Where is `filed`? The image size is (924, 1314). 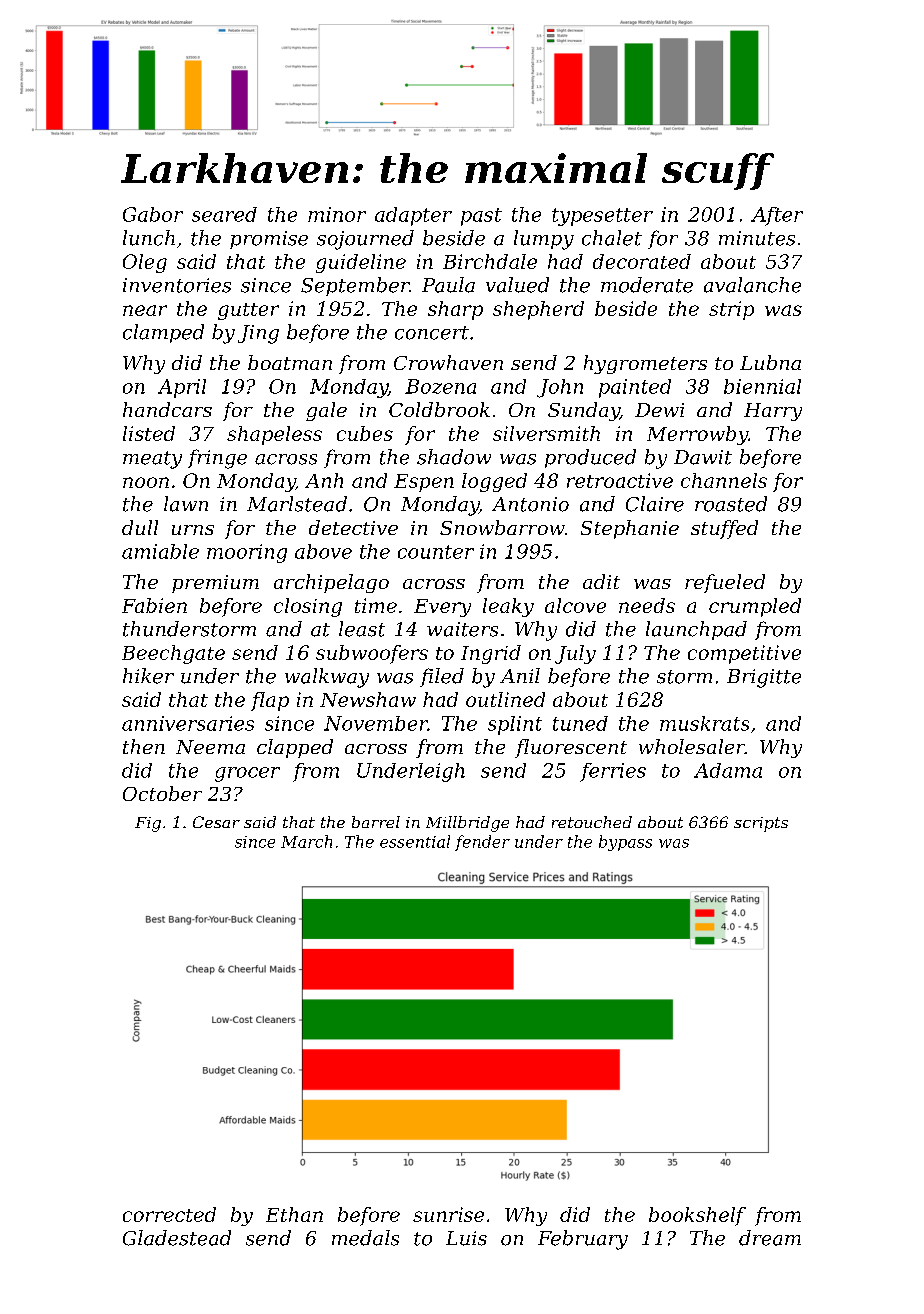
filed is located at coordinates (442, 677).
